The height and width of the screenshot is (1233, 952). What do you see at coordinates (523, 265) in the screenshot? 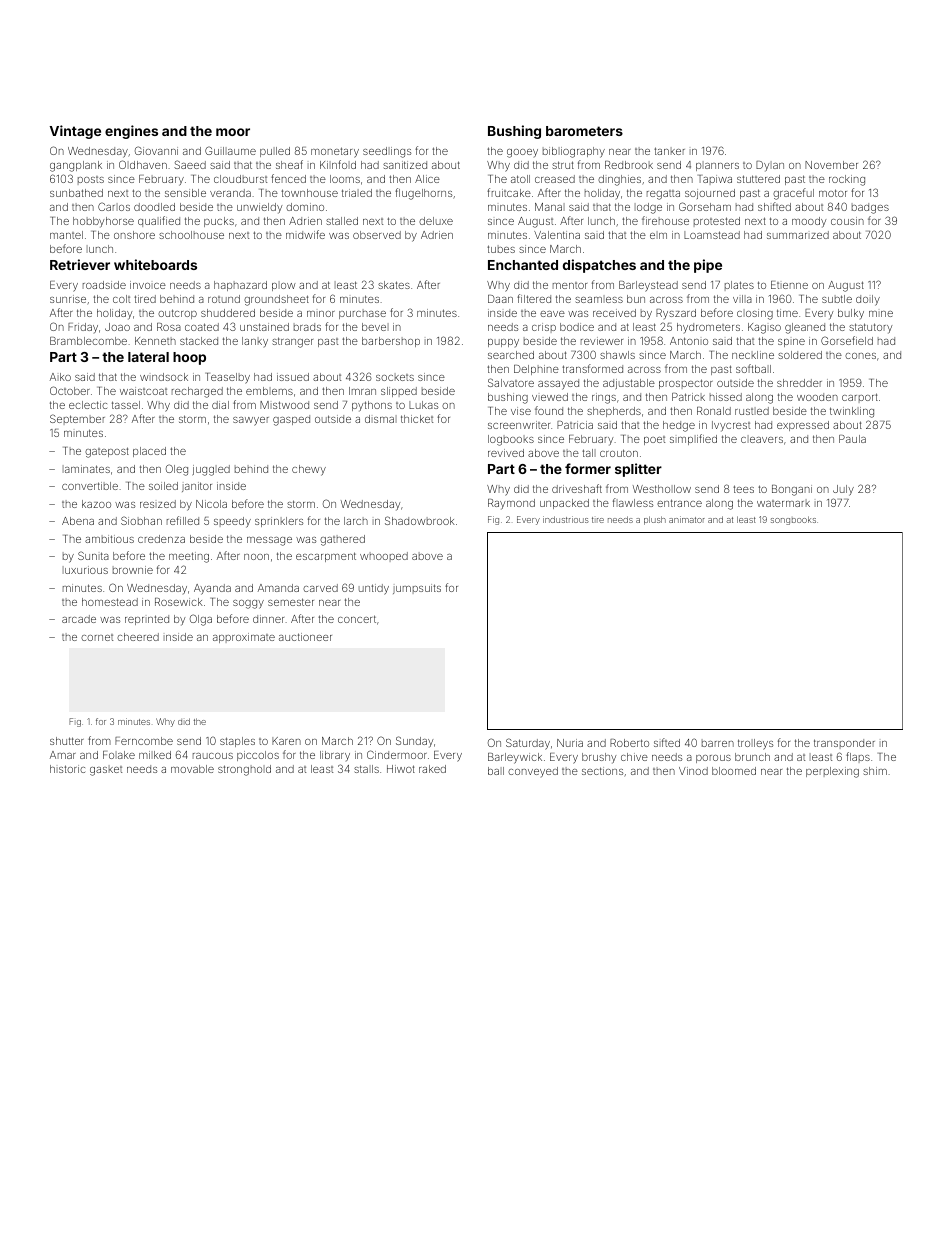
I see `Enchanted` at bounding box center [523, 265].
